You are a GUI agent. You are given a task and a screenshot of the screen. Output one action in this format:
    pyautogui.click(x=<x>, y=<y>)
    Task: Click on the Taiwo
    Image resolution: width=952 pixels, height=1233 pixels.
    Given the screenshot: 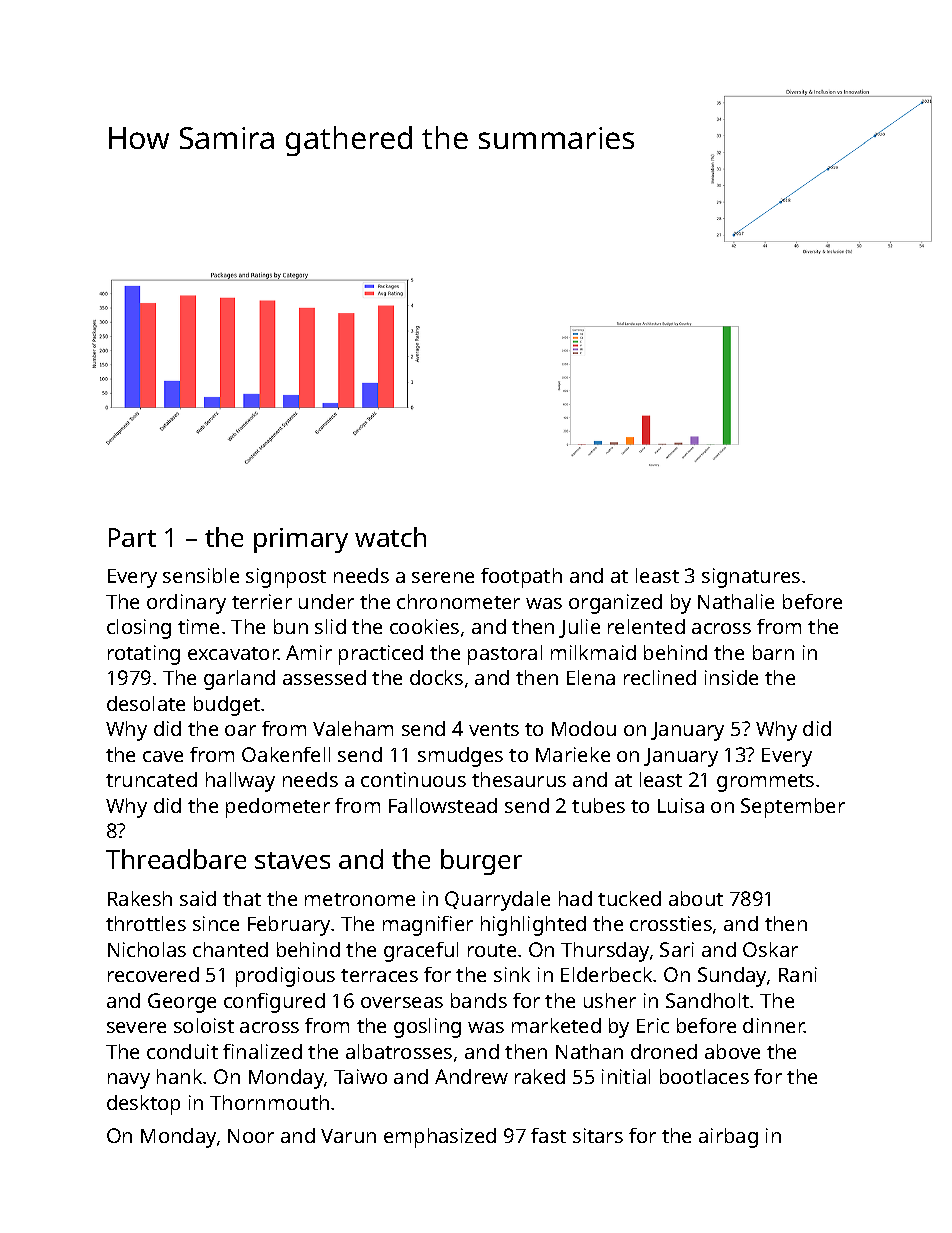 What is the action you would take?
    pyautogui.click(x=360, y=1076)
